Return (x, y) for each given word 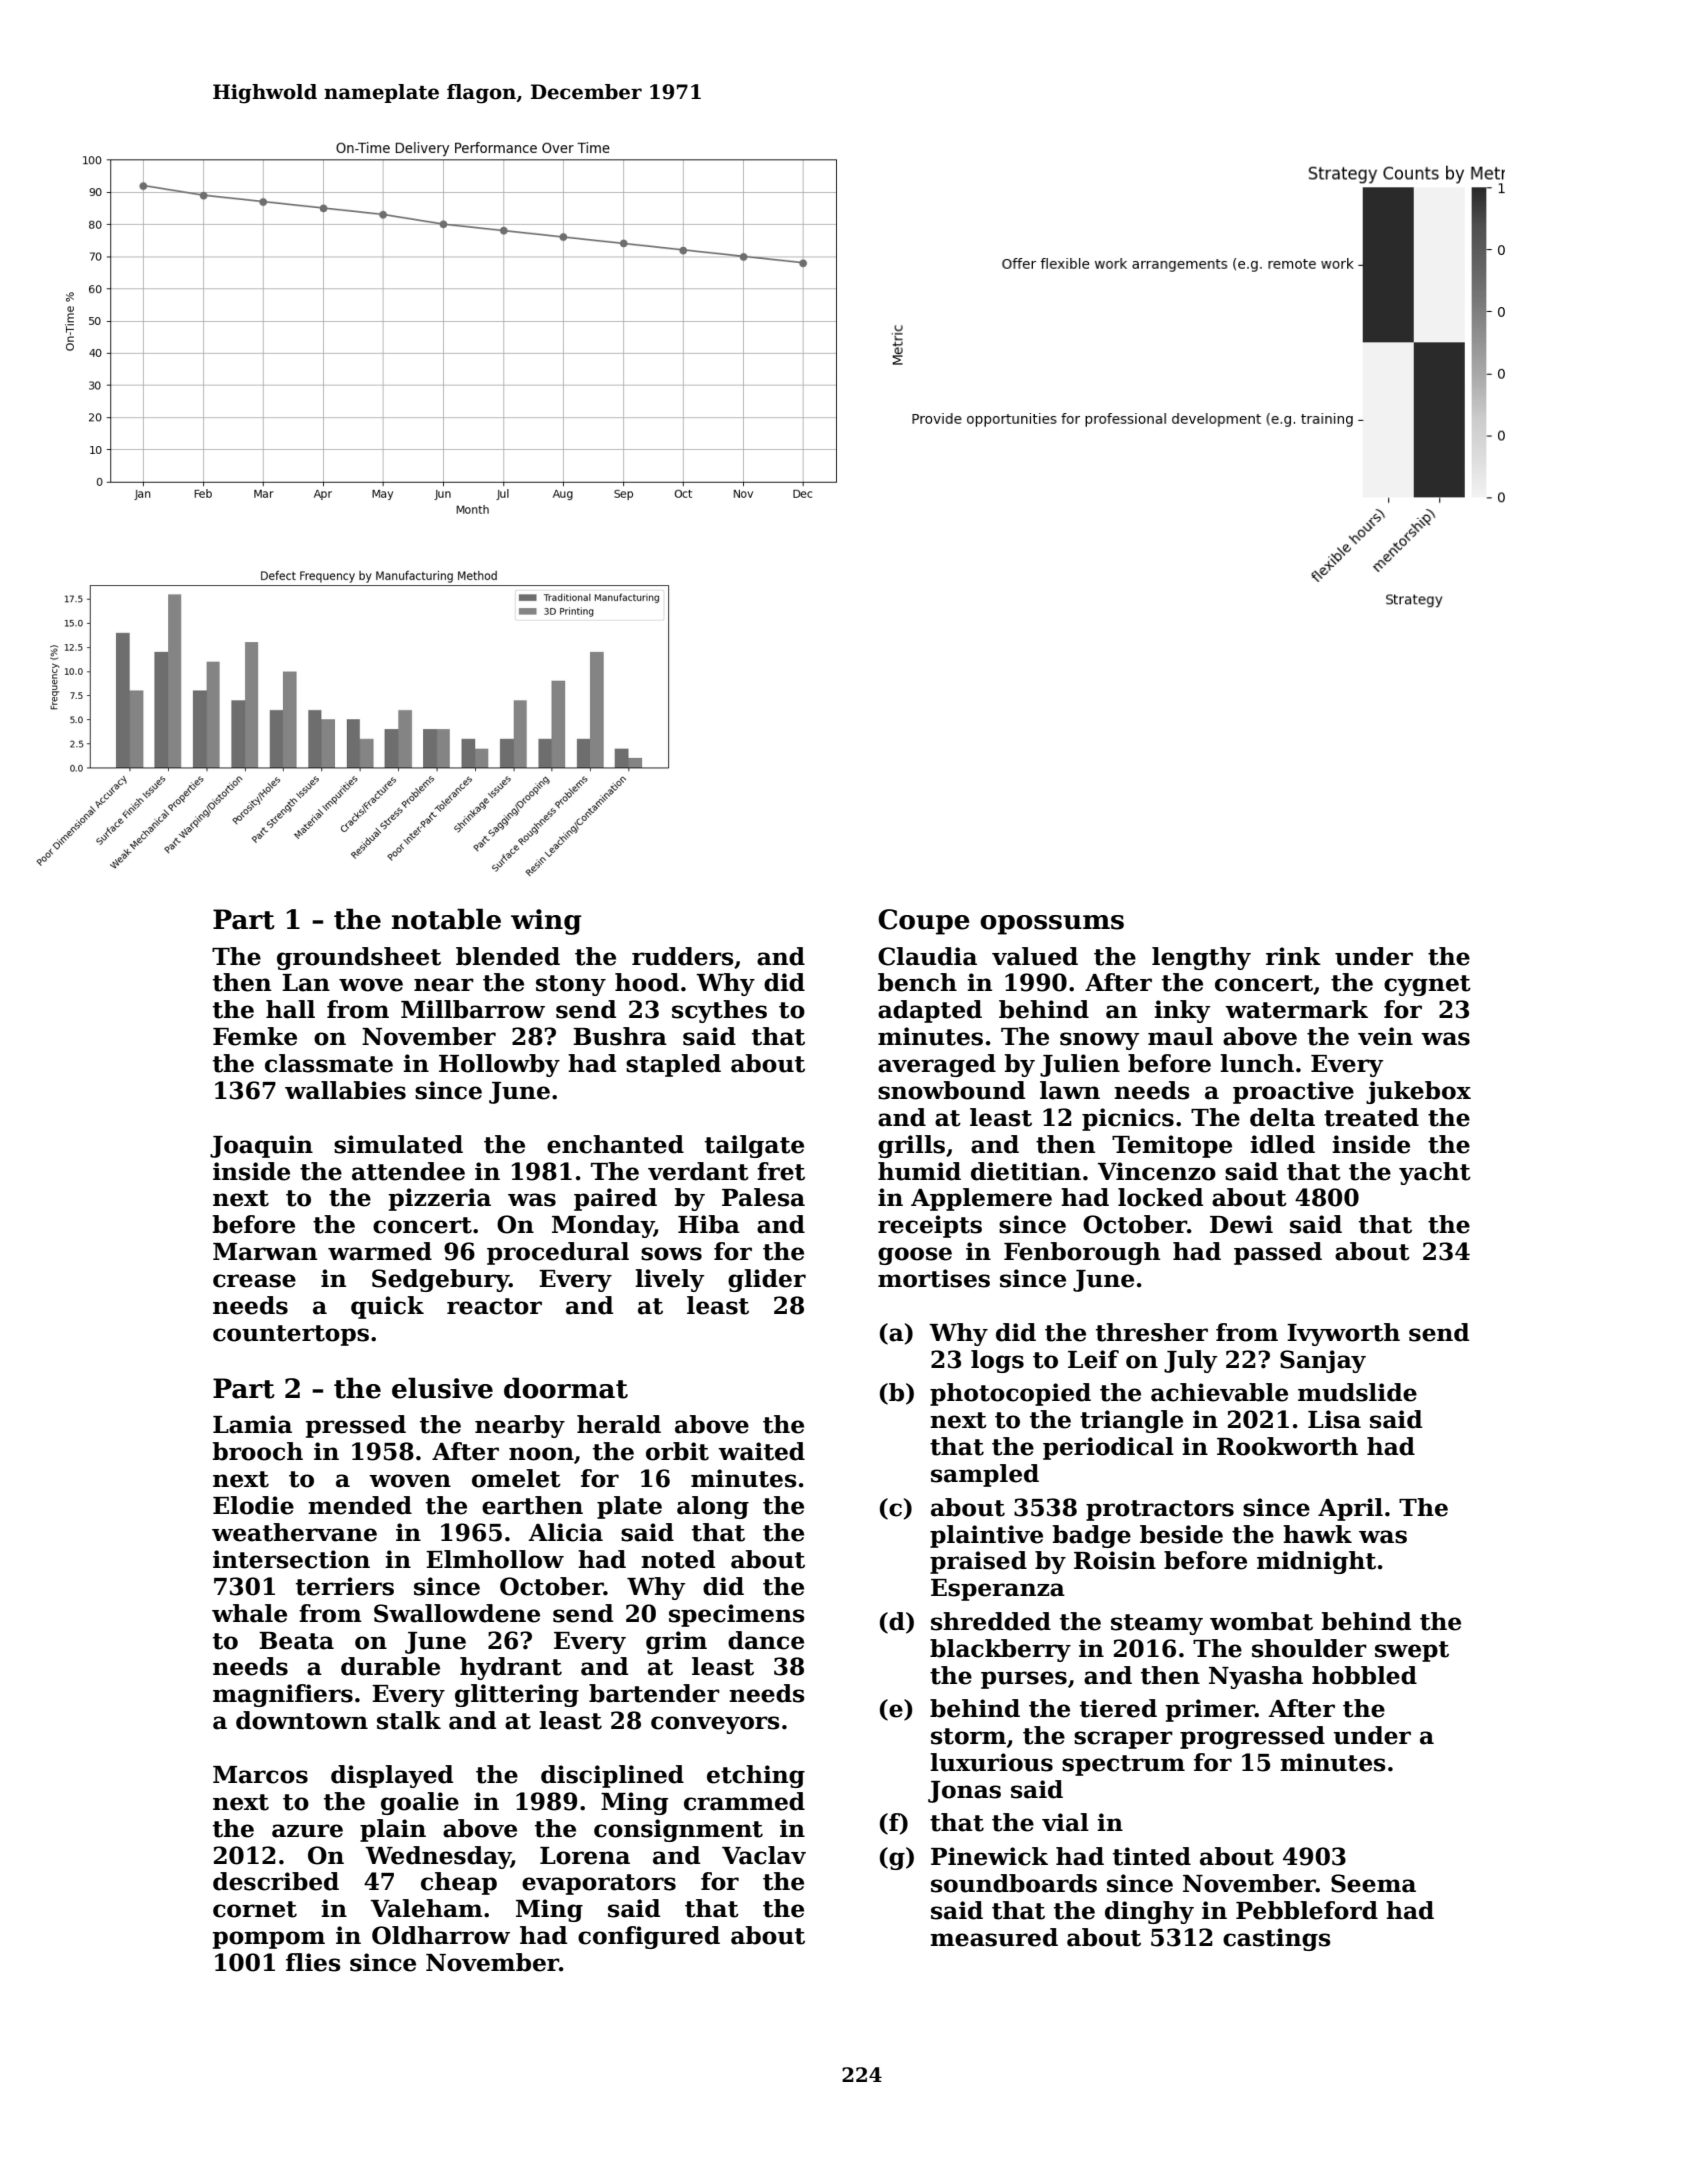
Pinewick (989, 1856)
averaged (937, 1065)
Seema (1373, 1883)
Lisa (1334, 1419)
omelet (516, 1478)
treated (1371, 1117)
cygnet (1427, 985)
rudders (683, 956)
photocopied (1010, 1394)
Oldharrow (441, 1935)
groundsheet (359, 958)
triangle (1131, 1421)
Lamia (252, 1424)
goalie (420, 1803)
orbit (677, 1451)
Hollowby (499, 1065)
